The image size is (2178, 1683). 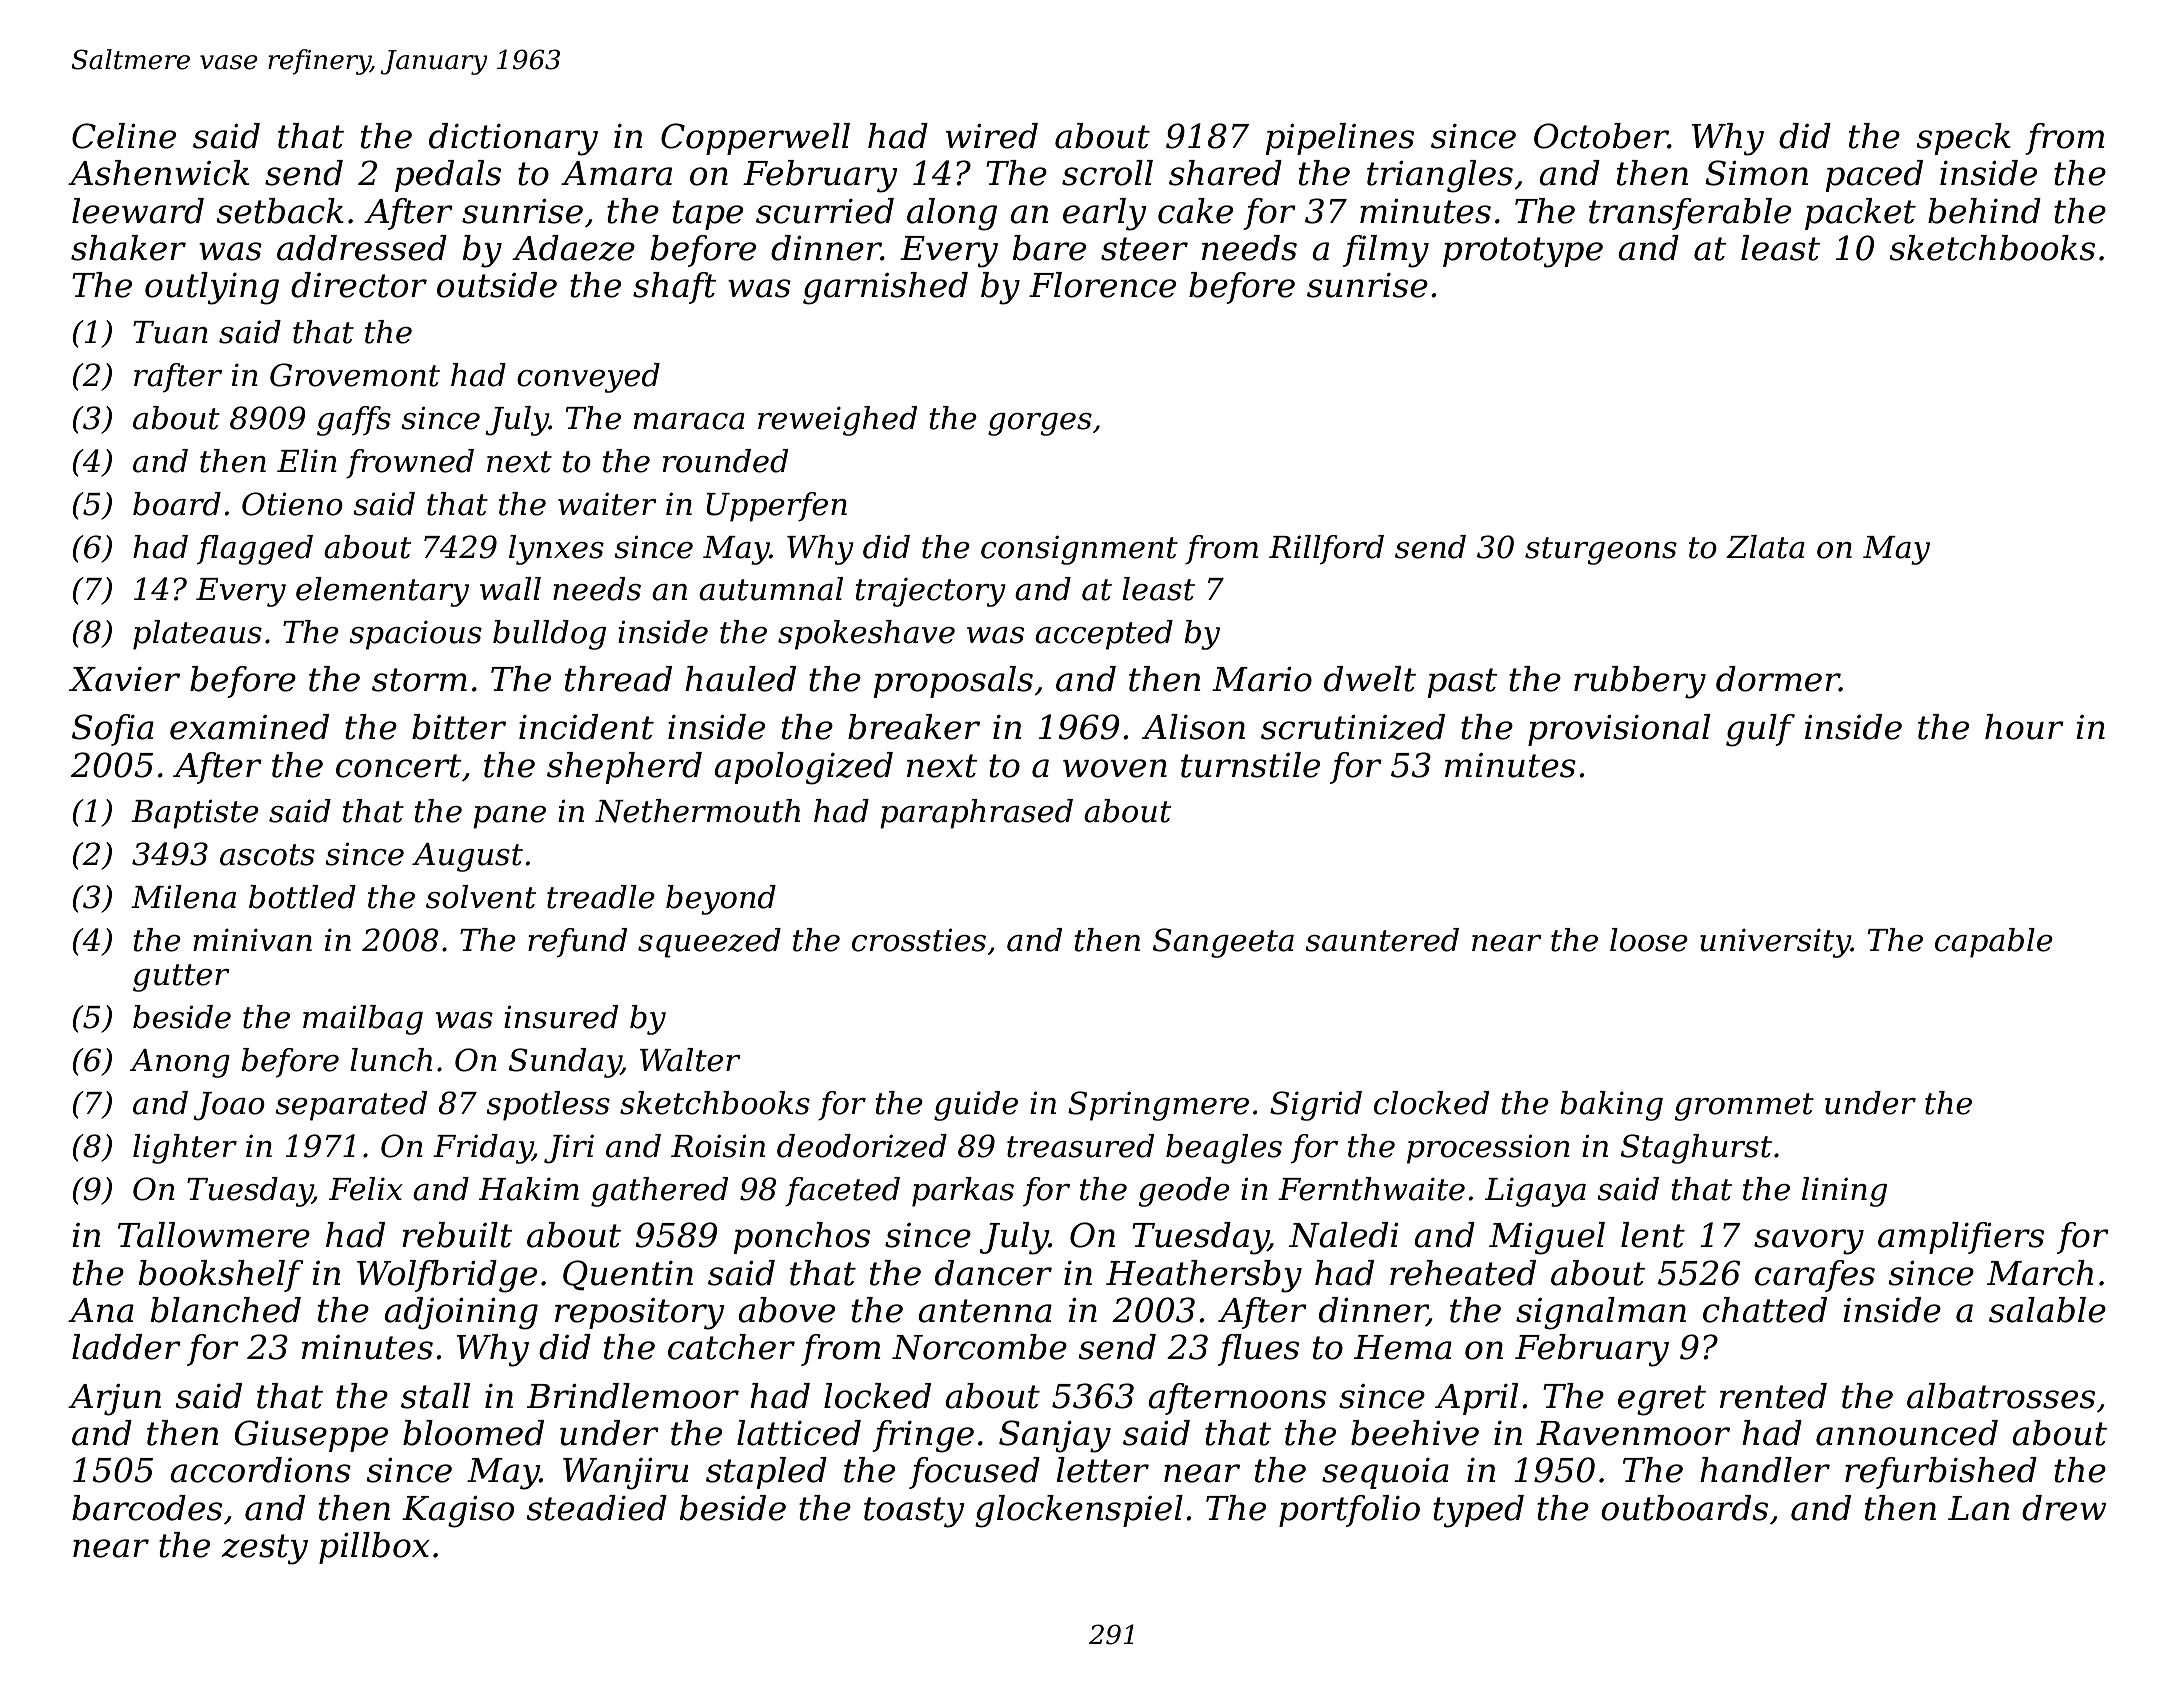 What do you see at coordinates (1601, 1313) in the page?
I see `signalman` at bounding box center [1601, 1313].
